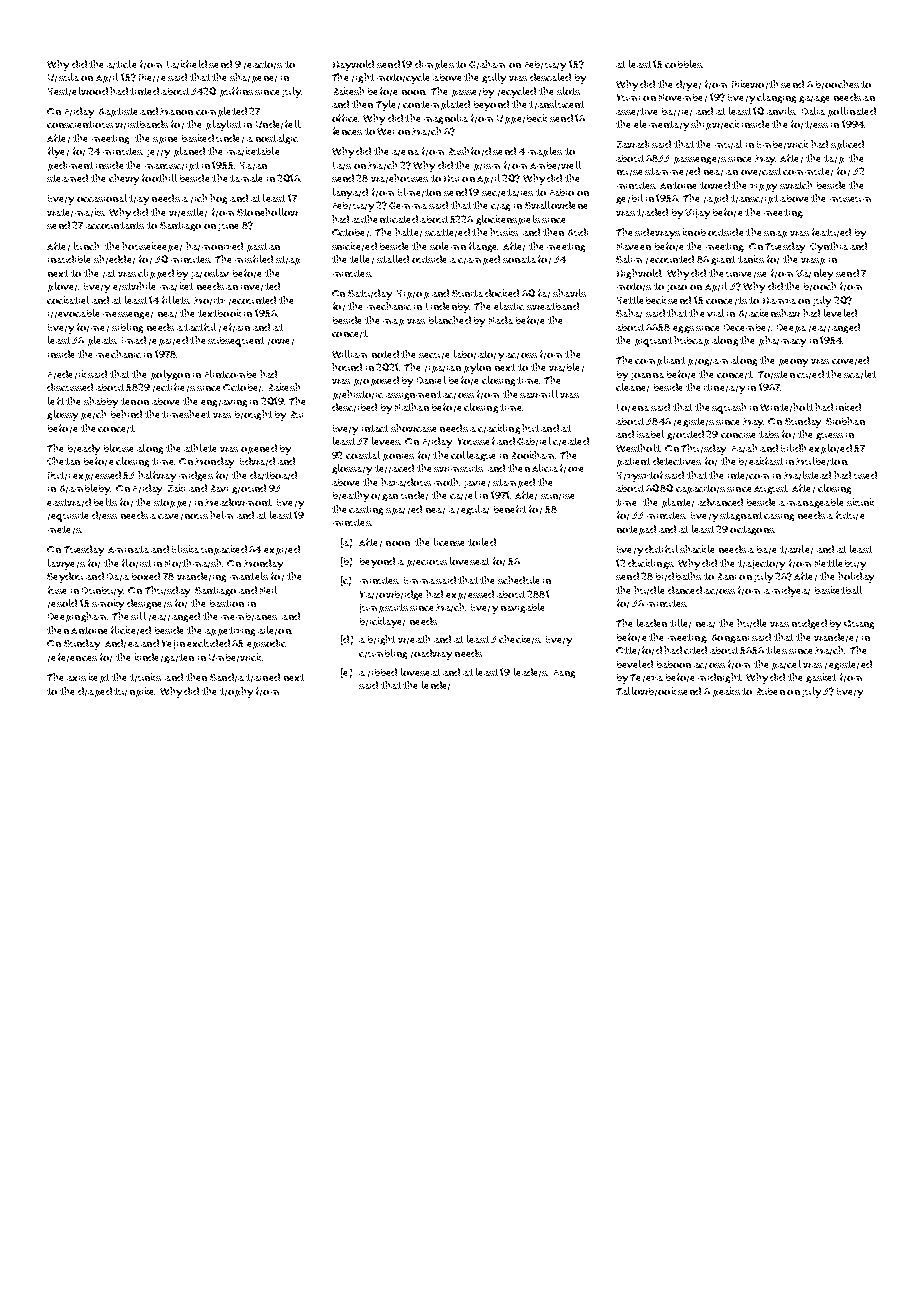 The width and height of the image is (924, 1308). What do you see at coordinates (352, 469) in the image?
I see `glossary` at bounding box center [352, 469].
